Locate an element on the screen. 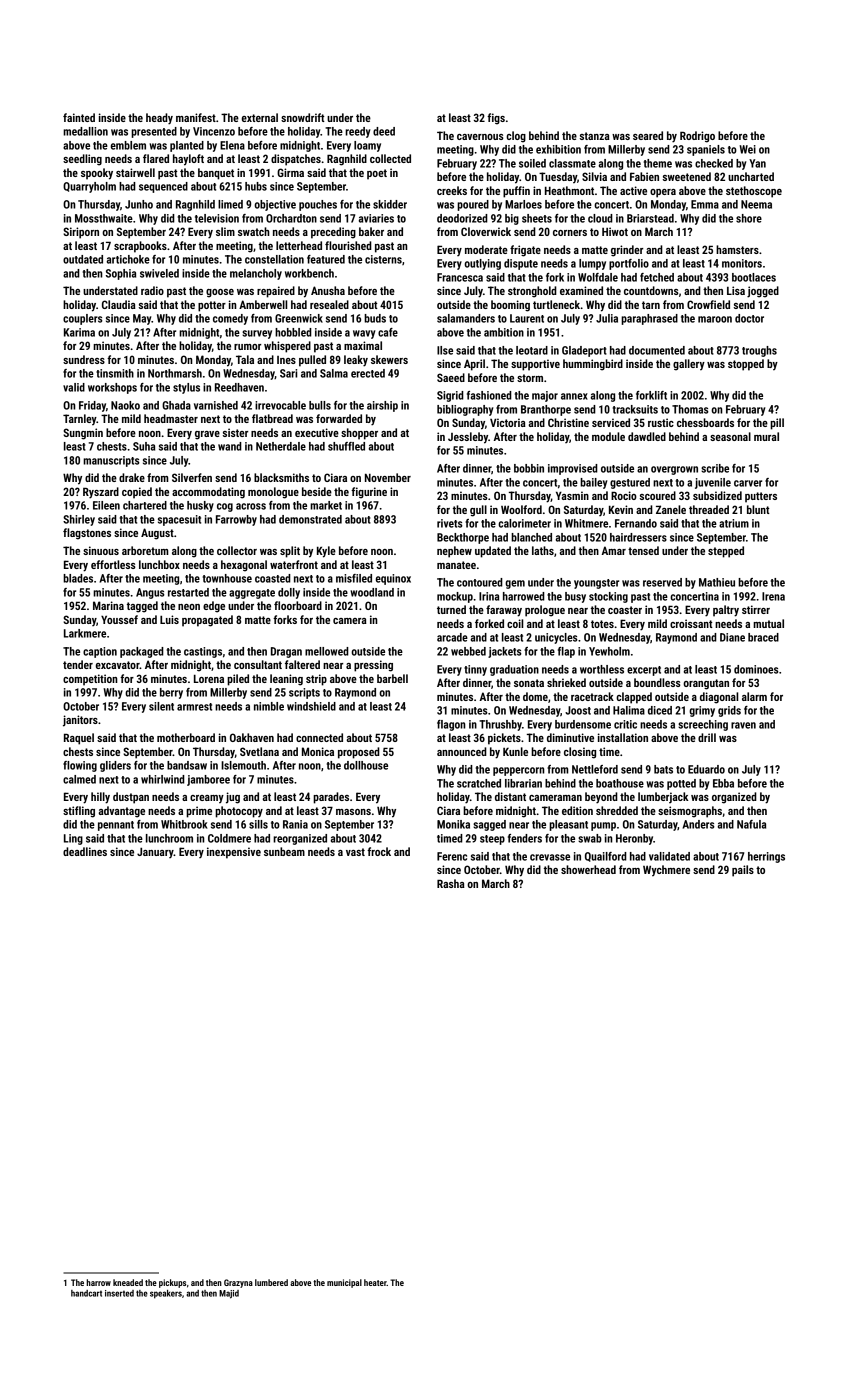 The height and width of the screenshot is (1400, 849). Wei is located at coordinates (747, 149).
